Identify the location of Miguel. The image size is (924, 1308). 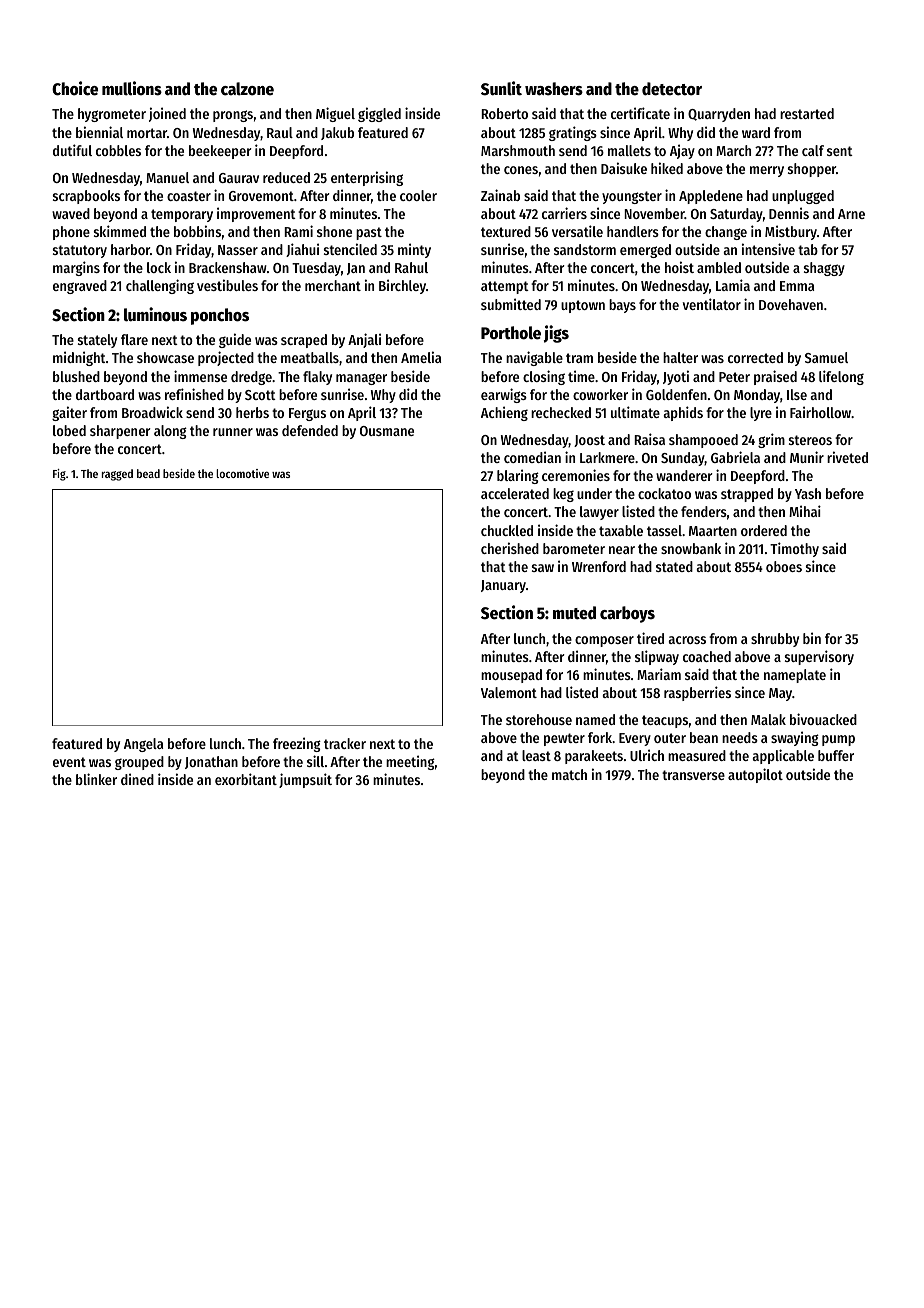
(335, 114).
